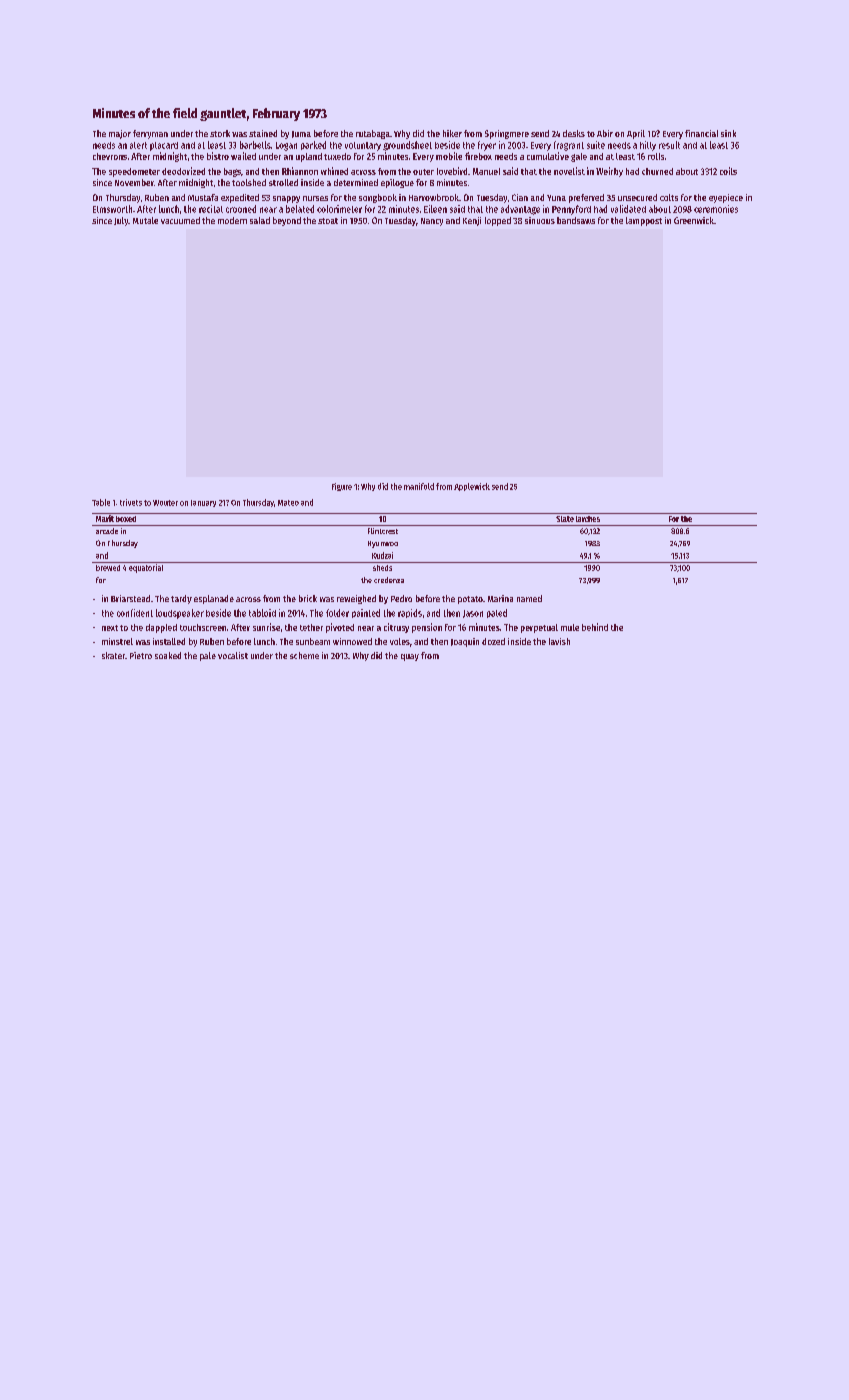  Describe the element at coordinates (203, 503) in the screenshot. I see `January` at that location.
